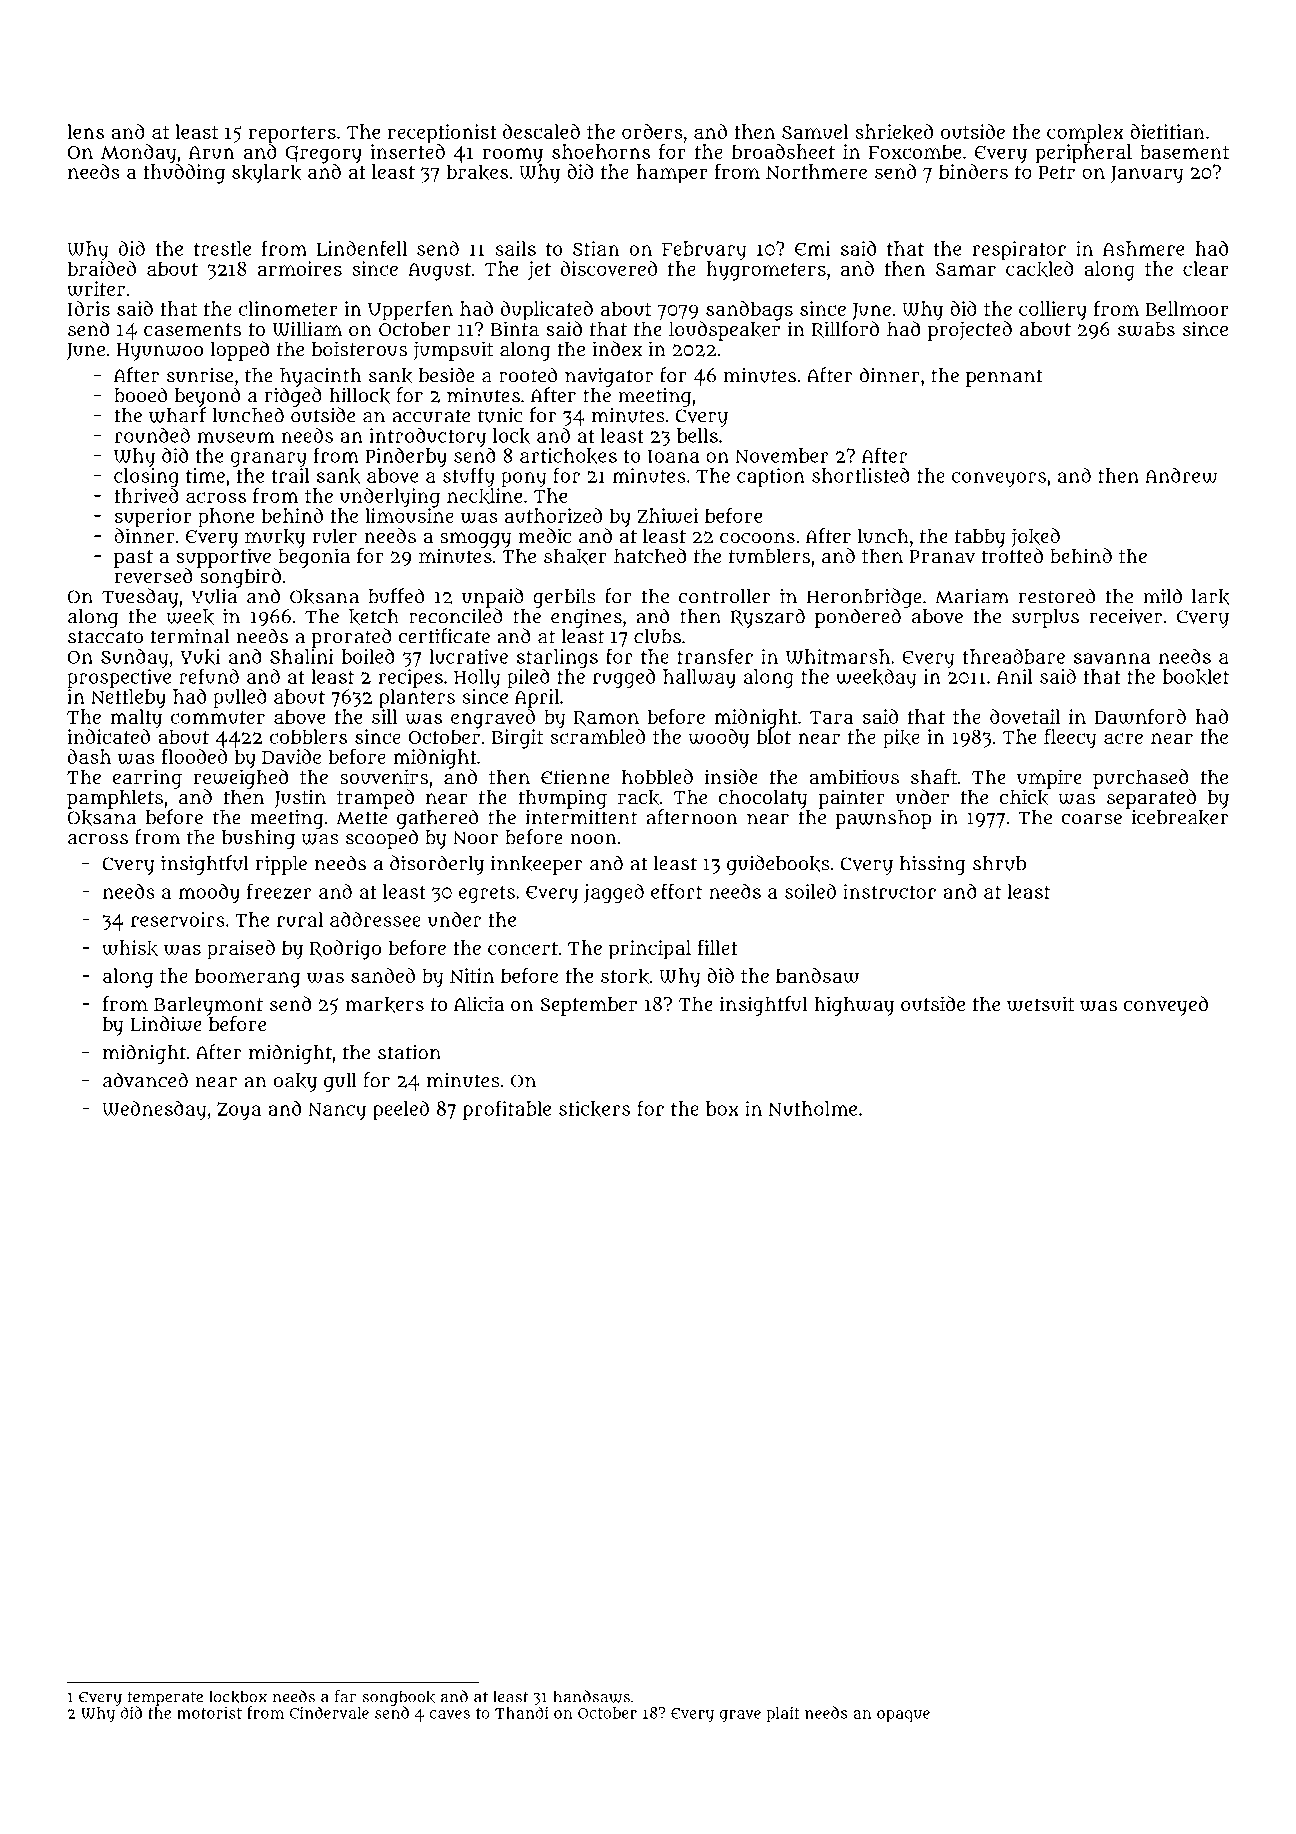  What do you see at coordinates (334, 536) in the screenshot?
I see `ruler` at bounding box center [334, 536].
